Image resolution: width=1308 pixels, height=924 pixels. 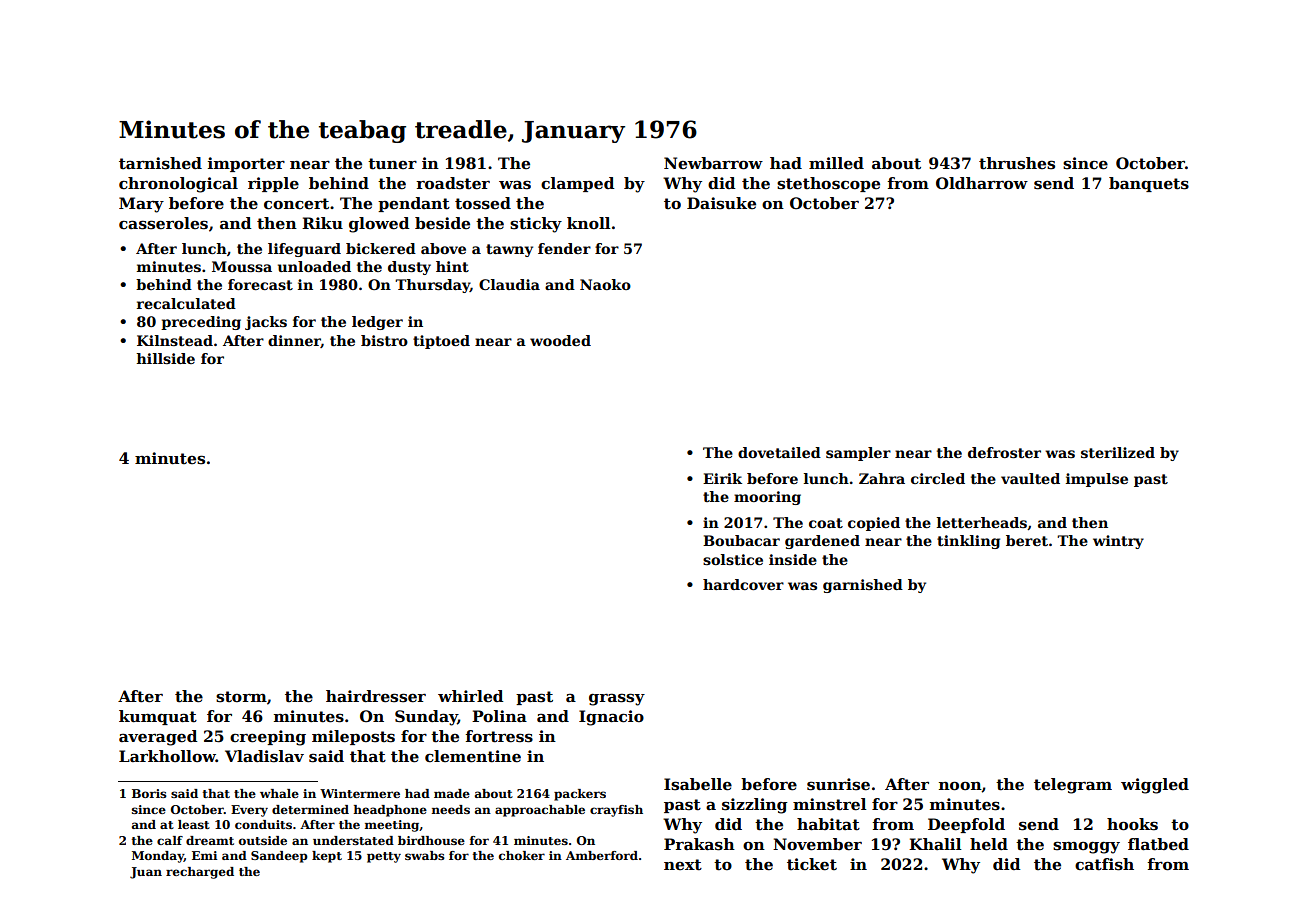 What do you see at coordinates (743, 584) in the screenshot?
I see `hardcover` at bounding box center [743, 584].
